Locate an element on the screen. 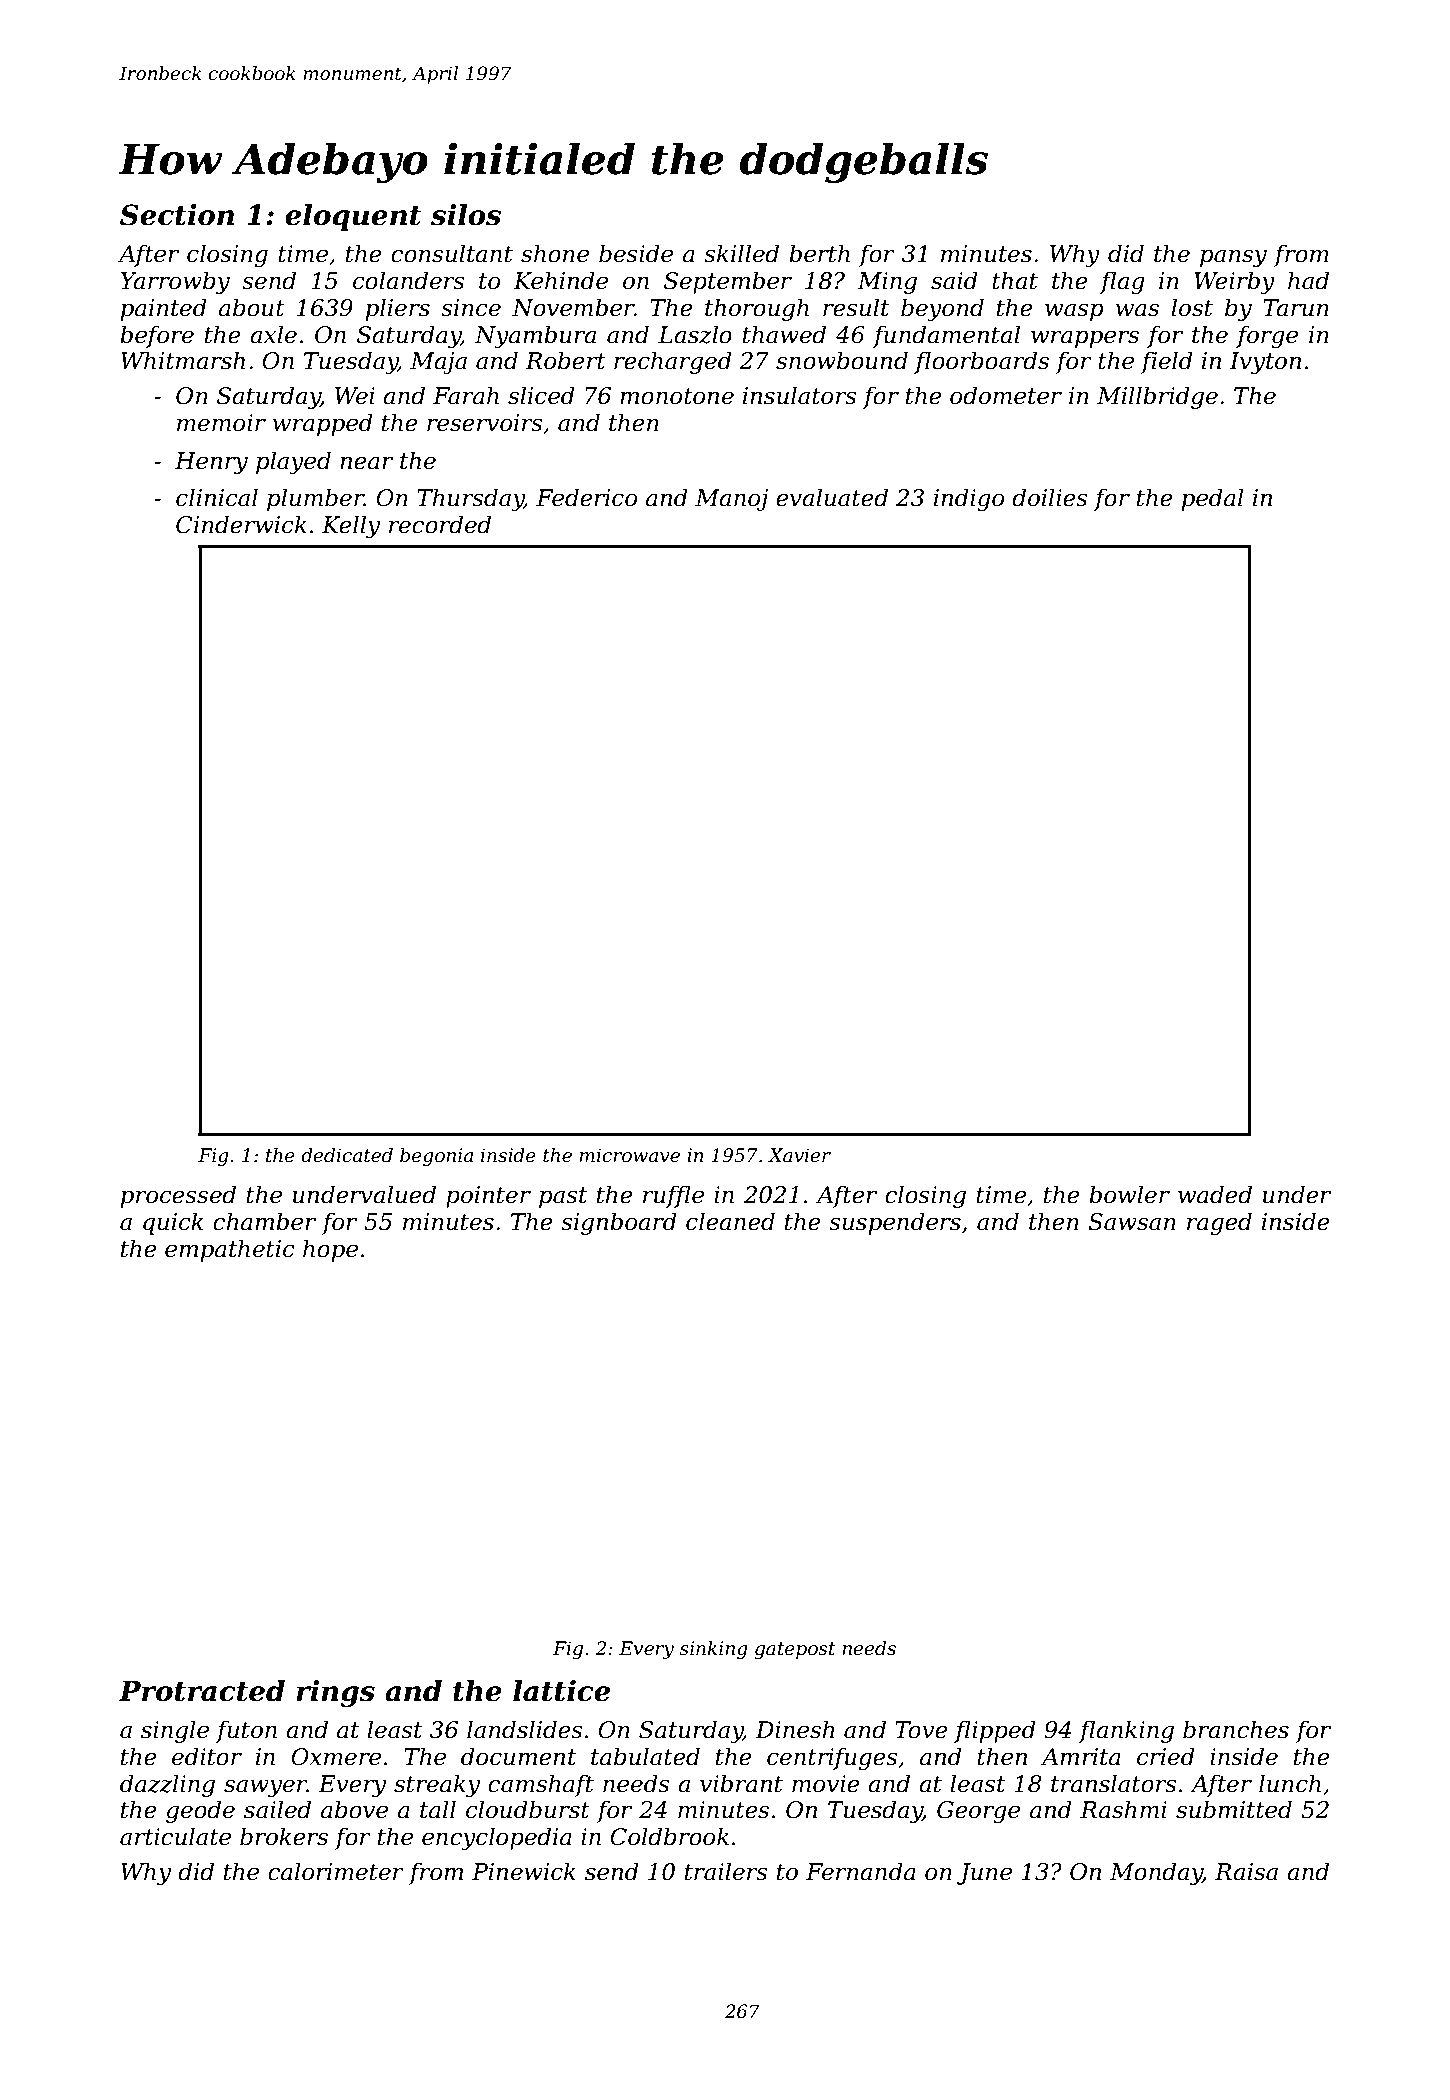  dedicated is located at coordinates (347, 1155).
